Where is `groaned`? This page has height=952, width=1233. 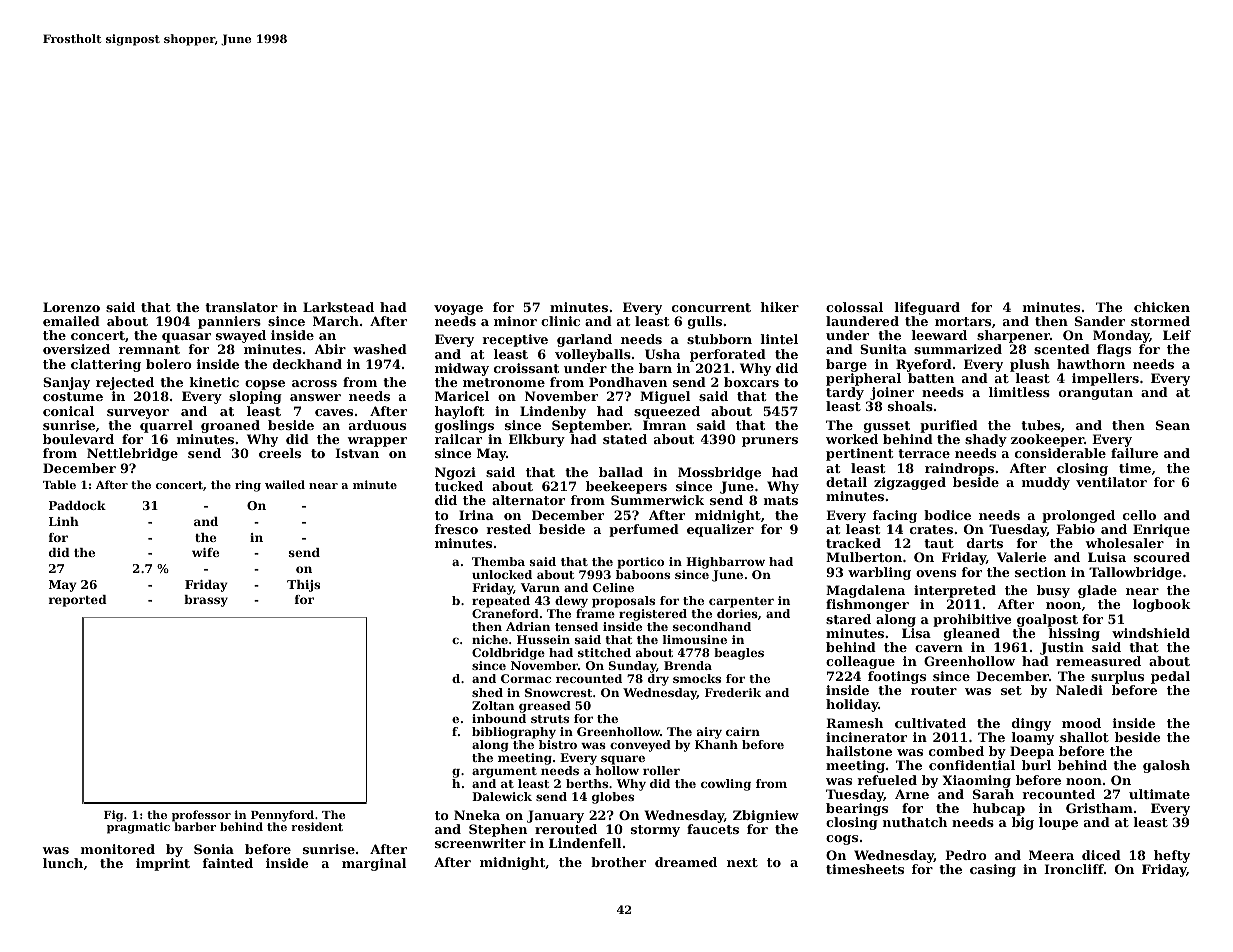 groaned is located at coordinates (230, 426).
